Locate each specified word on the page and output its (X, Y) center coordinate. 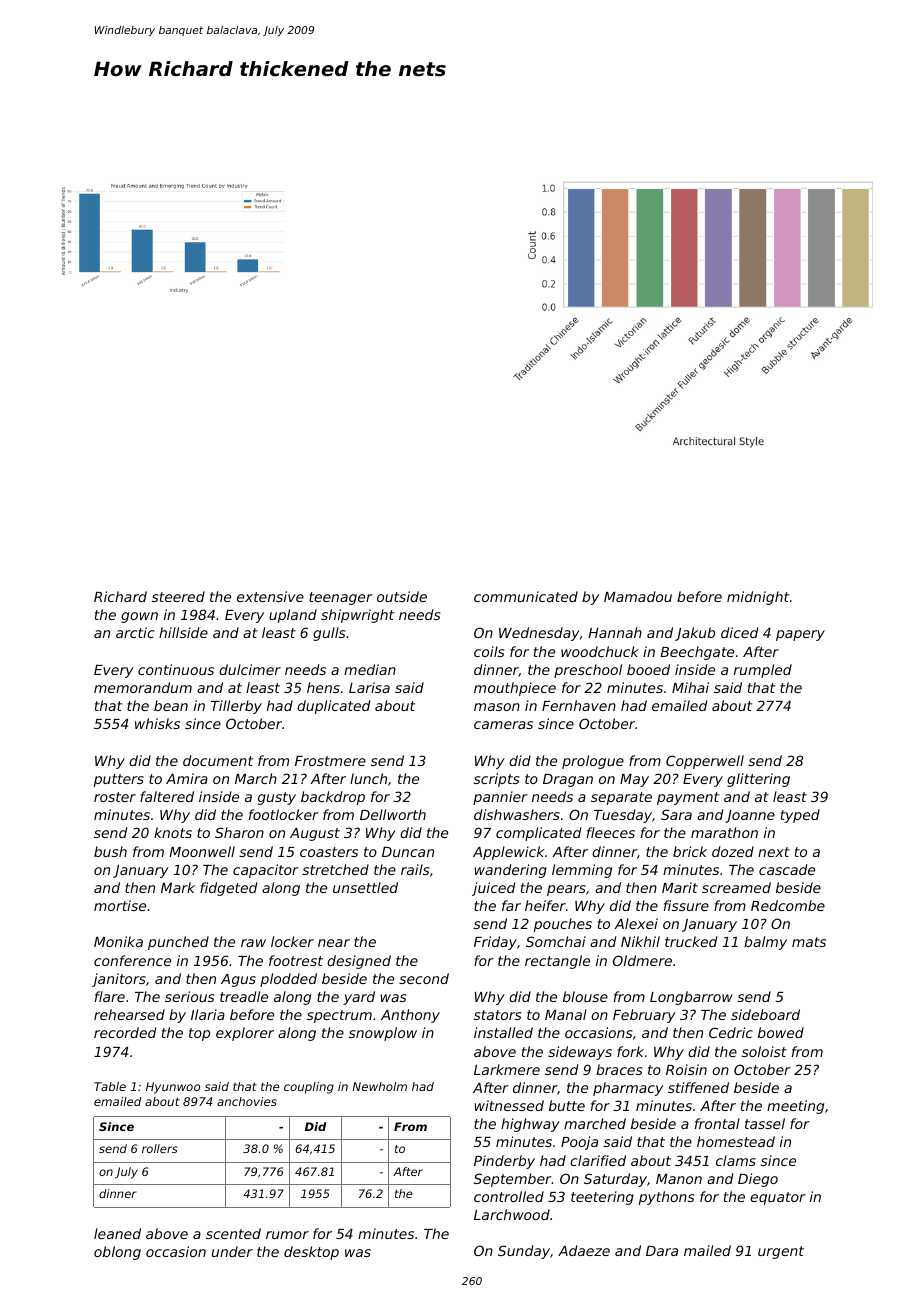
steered (178, 596)
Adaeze (584, 1250)
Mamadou (638, 596)
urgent (781, 1252)
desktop (311, 1253)
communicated (526, 596)
